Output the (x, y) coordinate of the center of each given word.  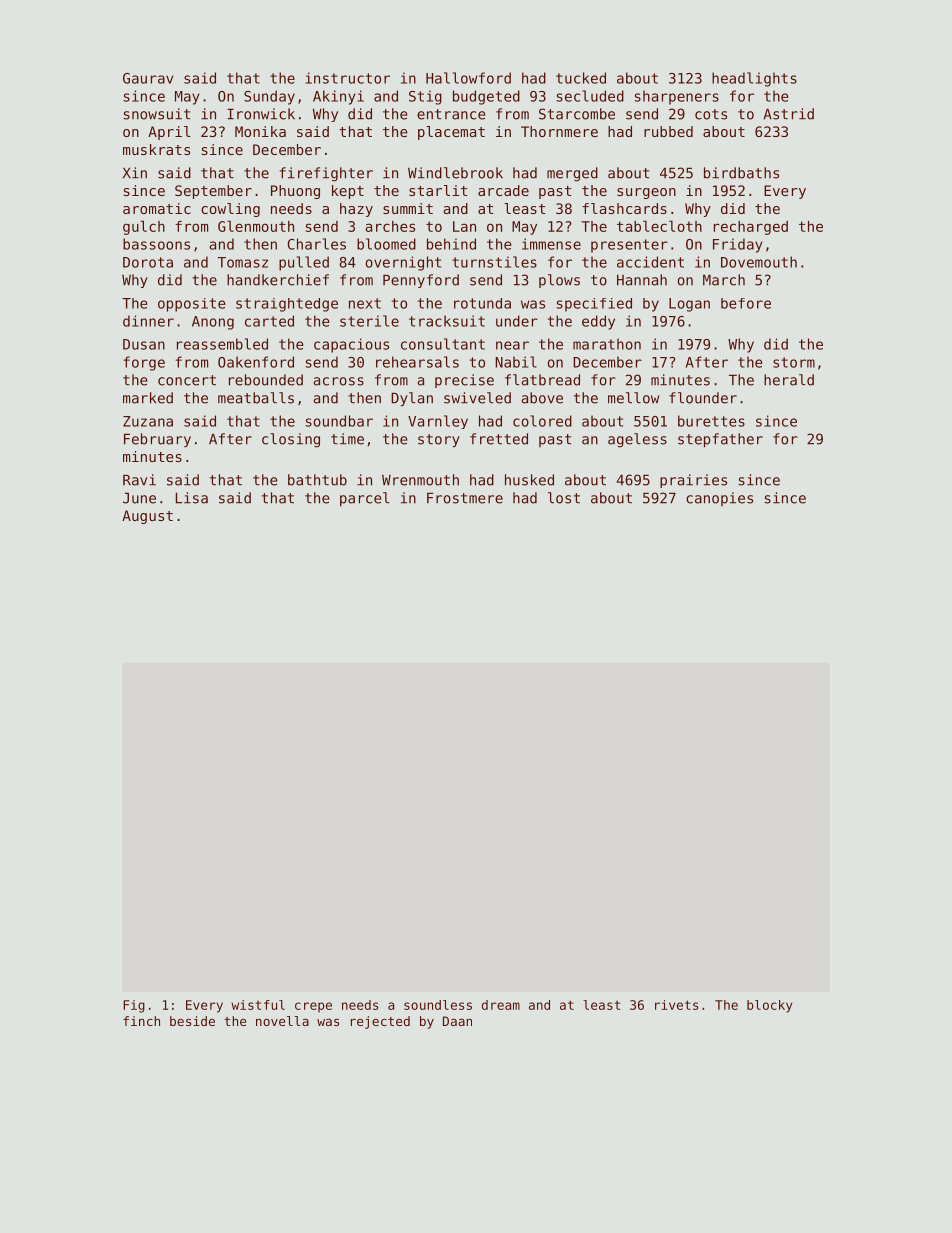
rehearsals (417, 362)
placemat (451, 133)
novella (282, 1021)
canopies (719, 499)
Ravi (139, 480)
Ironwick (261, 114)
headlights (754, 79)
